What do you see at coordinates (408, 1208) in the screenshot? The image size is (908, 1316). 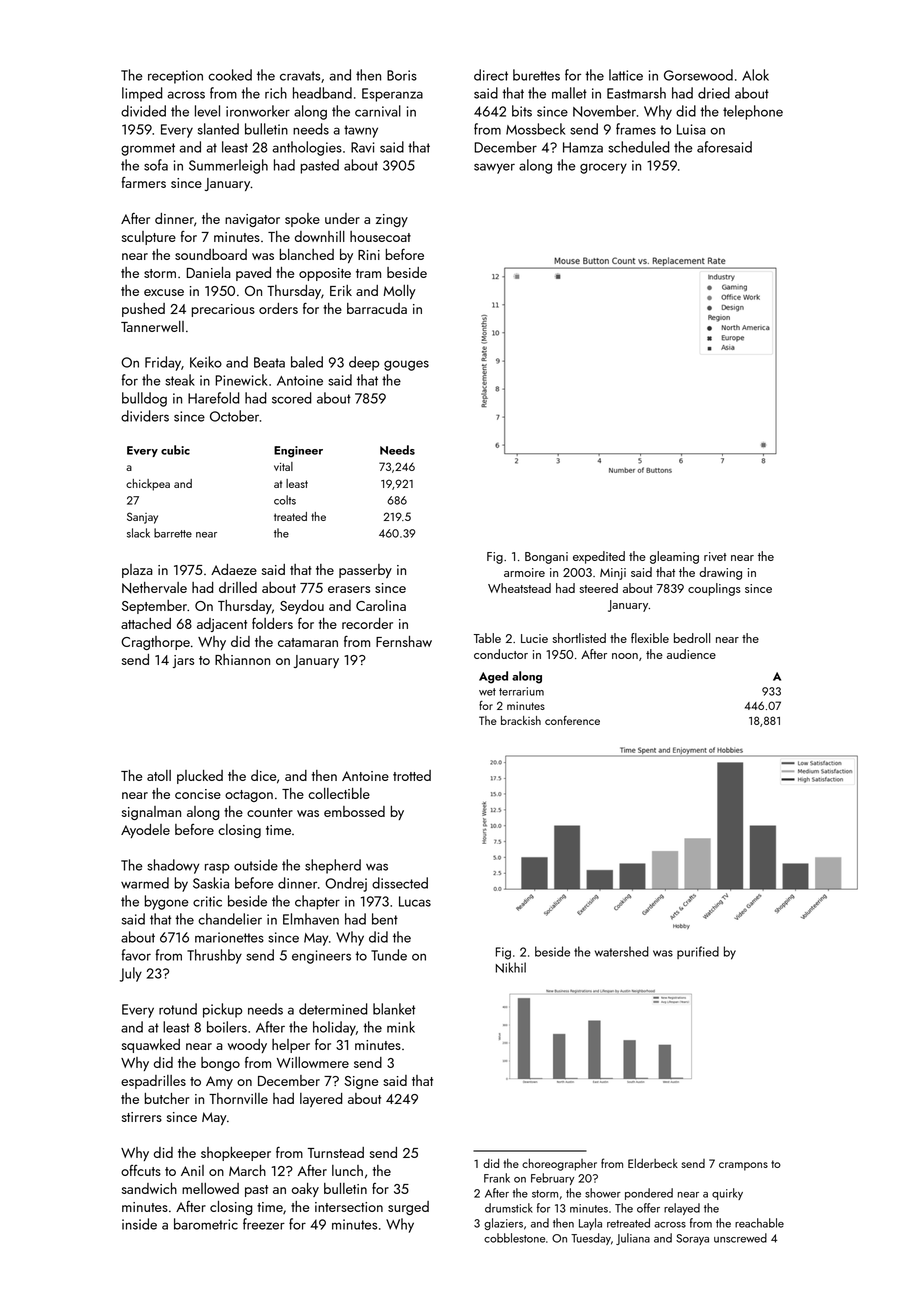 I see `surged` at bounding box center [408, 1208].
